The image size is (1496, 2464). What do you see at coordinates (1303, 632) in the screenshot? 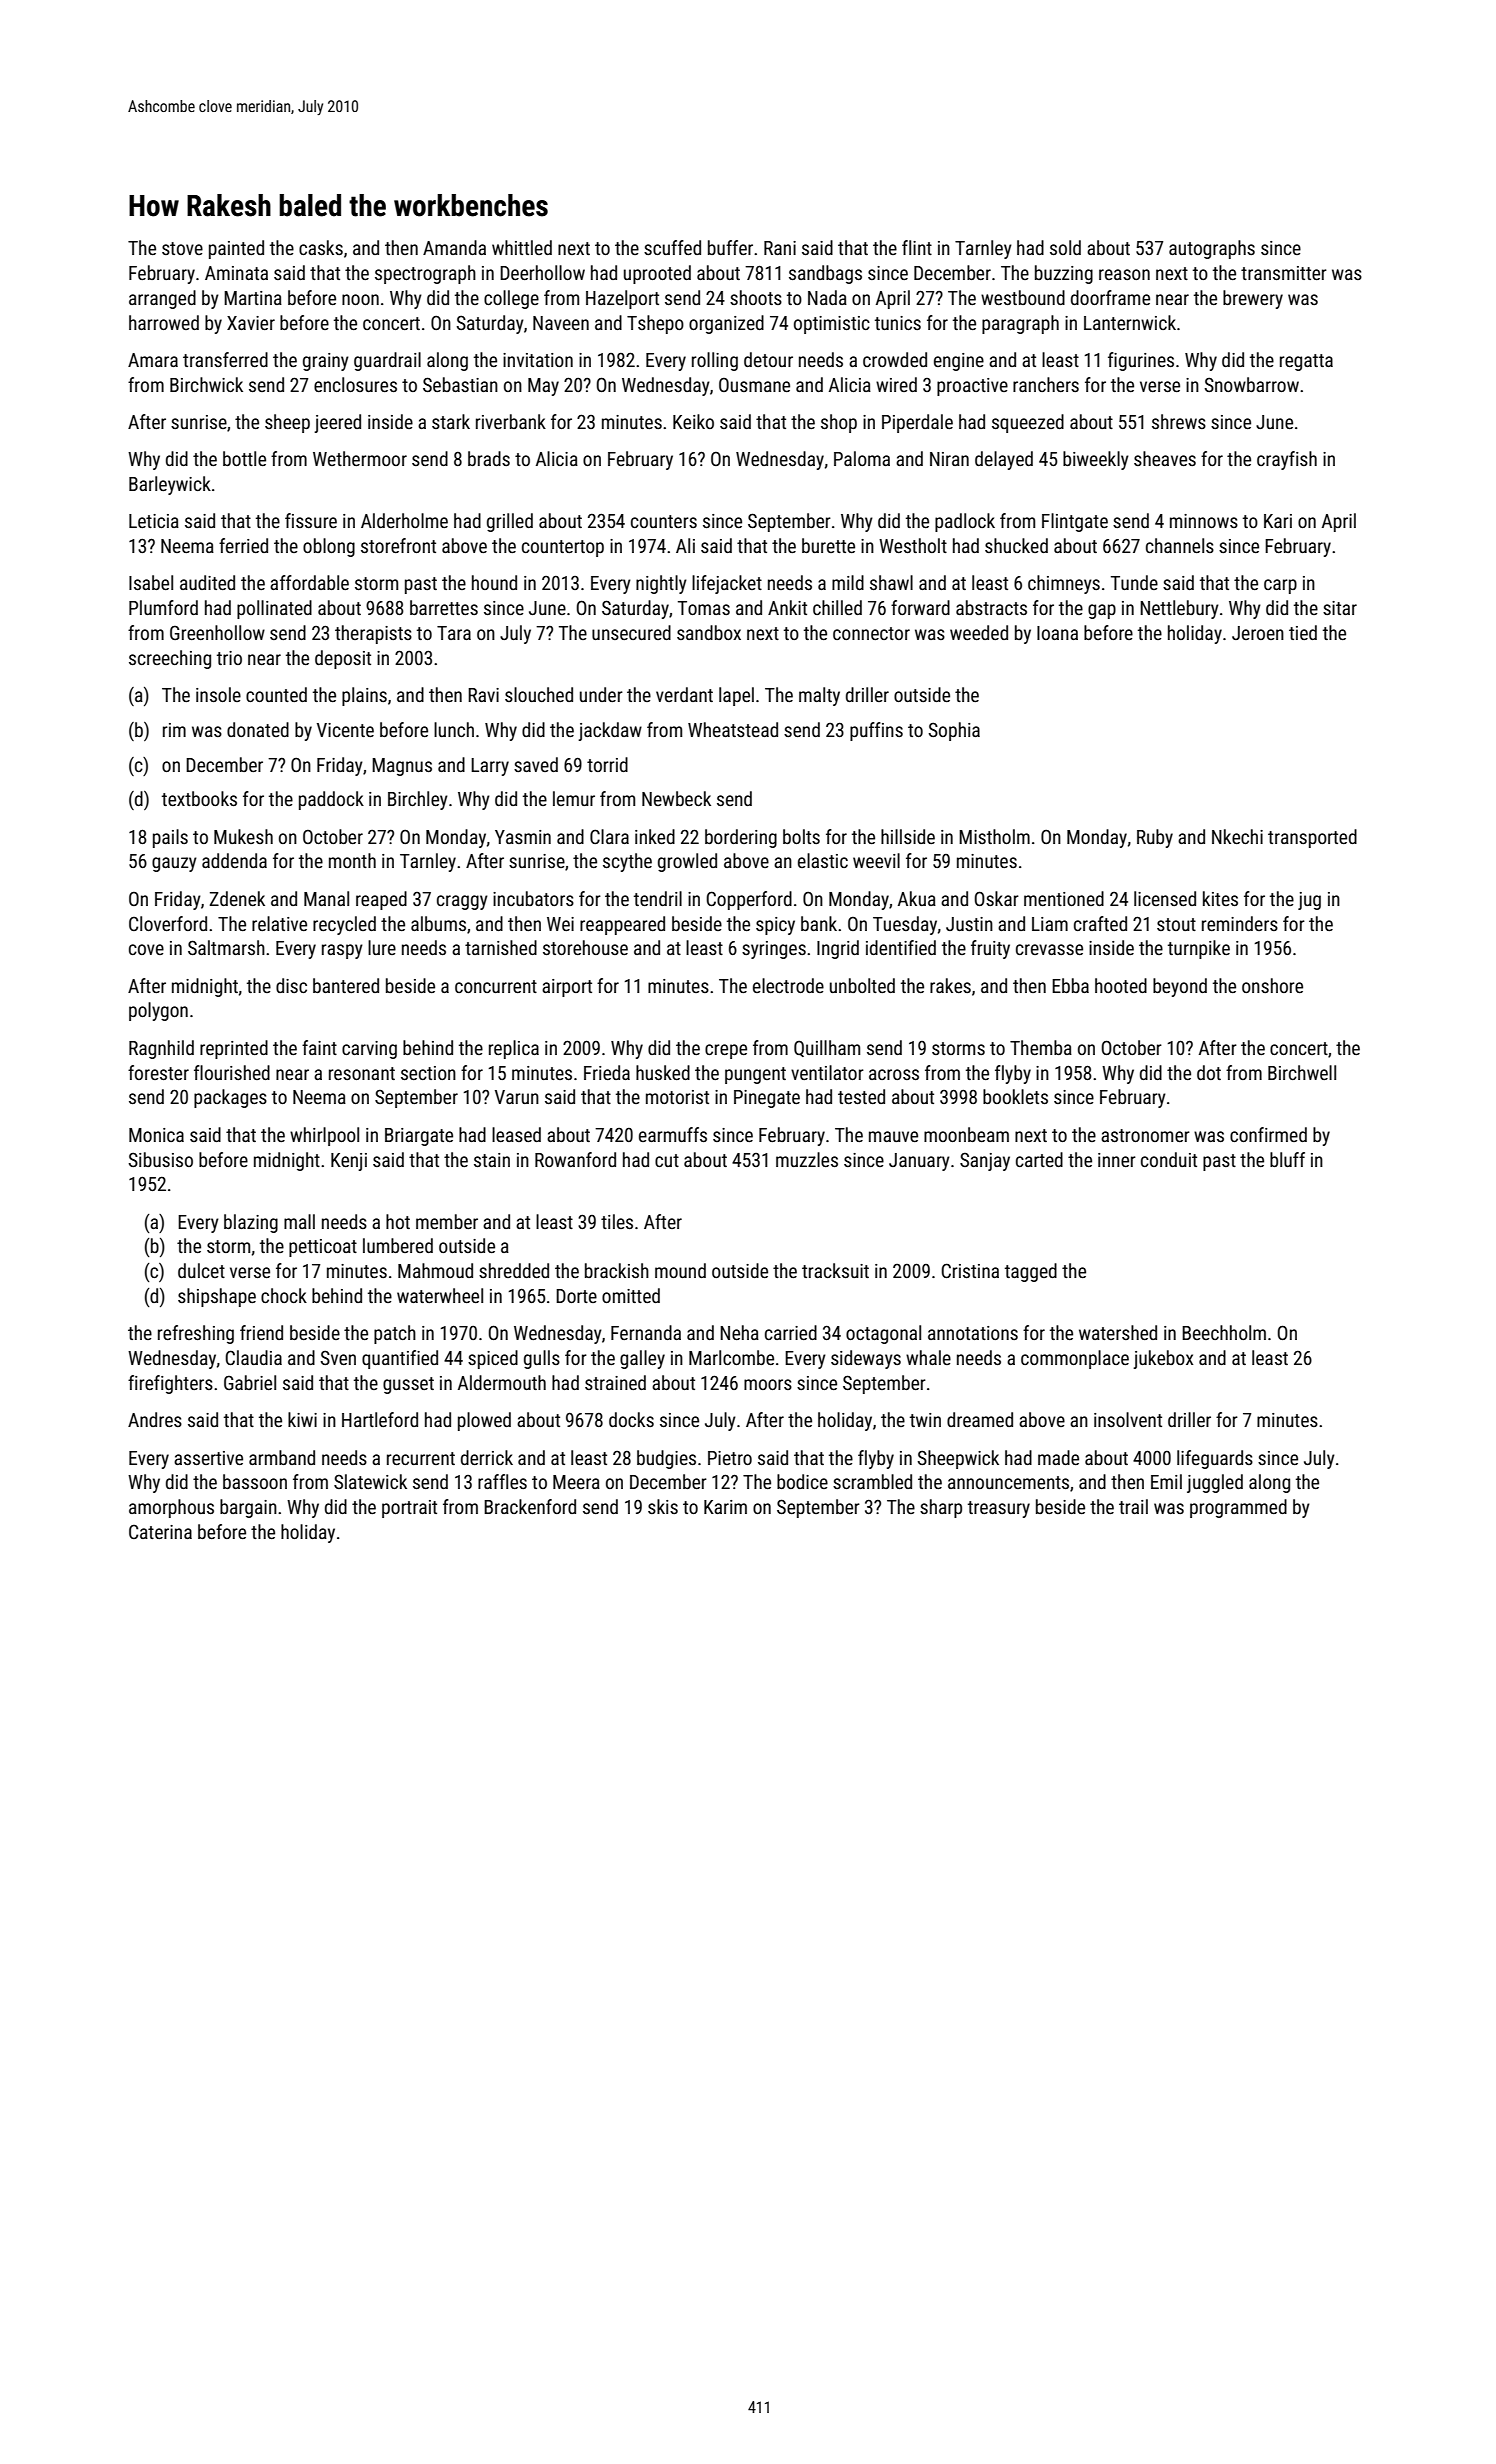
I see `tied` at bounding box center [1303, 632].
